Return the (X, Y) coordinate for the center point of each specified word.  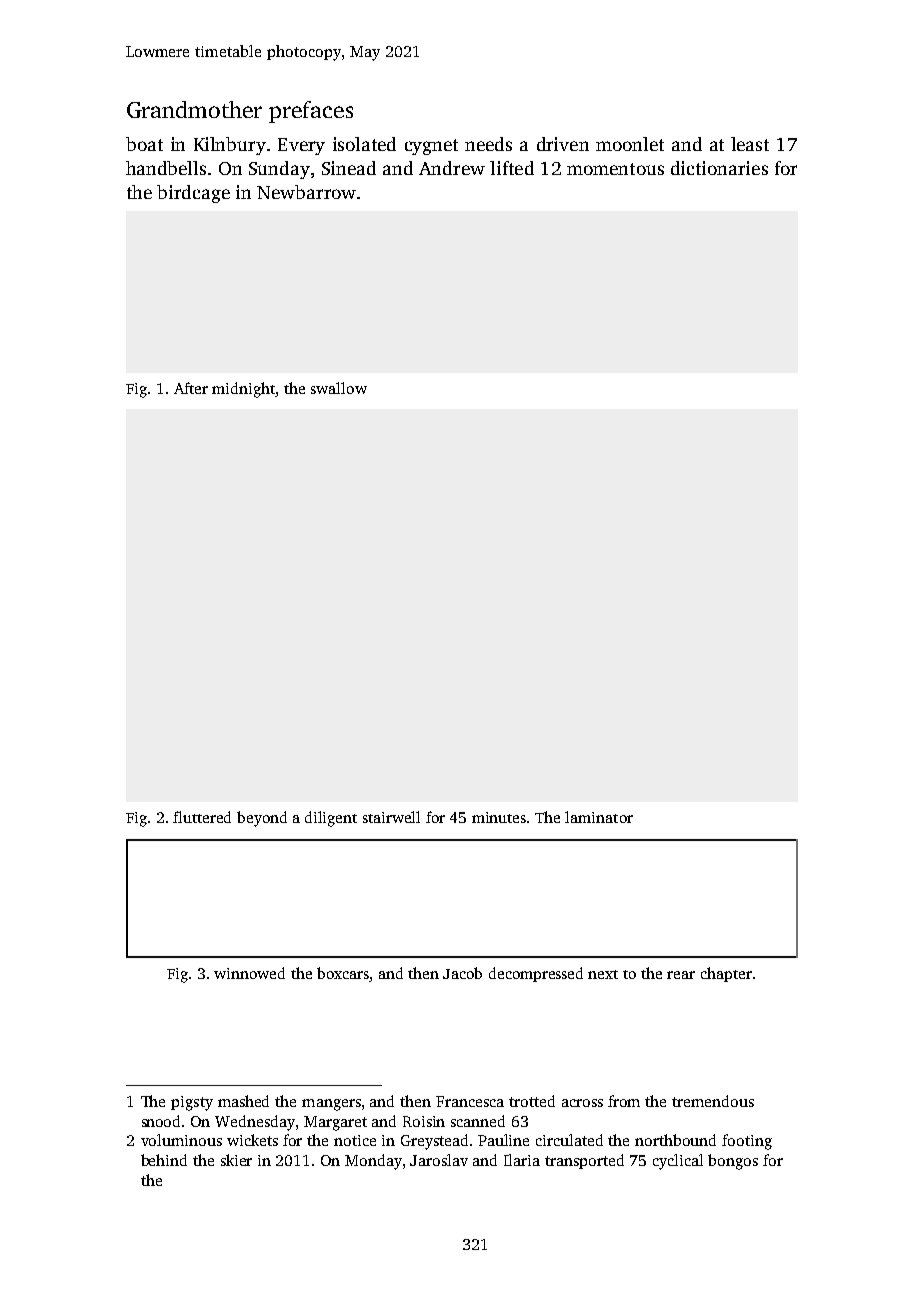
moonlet (630, 144)
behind (164, 1160)
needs (488, 144)
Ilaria (522, 1160)
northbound (675, 1140)
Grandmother (194, 109)
